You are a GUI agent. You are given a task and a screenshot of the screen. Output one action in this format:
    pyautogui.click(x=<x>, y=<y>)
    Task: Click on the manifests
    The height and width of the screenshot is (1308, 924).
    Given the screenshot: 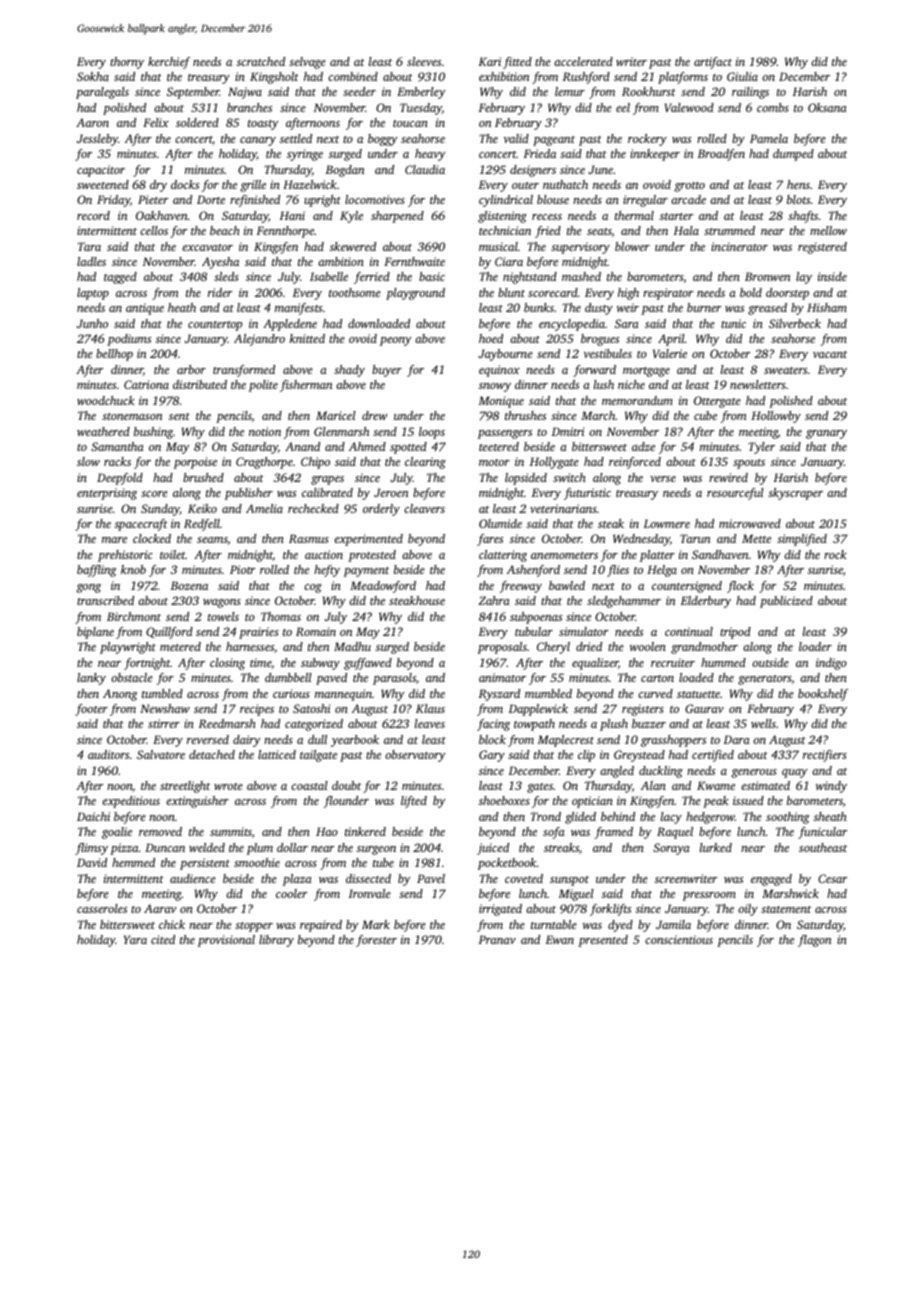 What is the action you would take?
    pyautogui.click(x=298, y=309)
